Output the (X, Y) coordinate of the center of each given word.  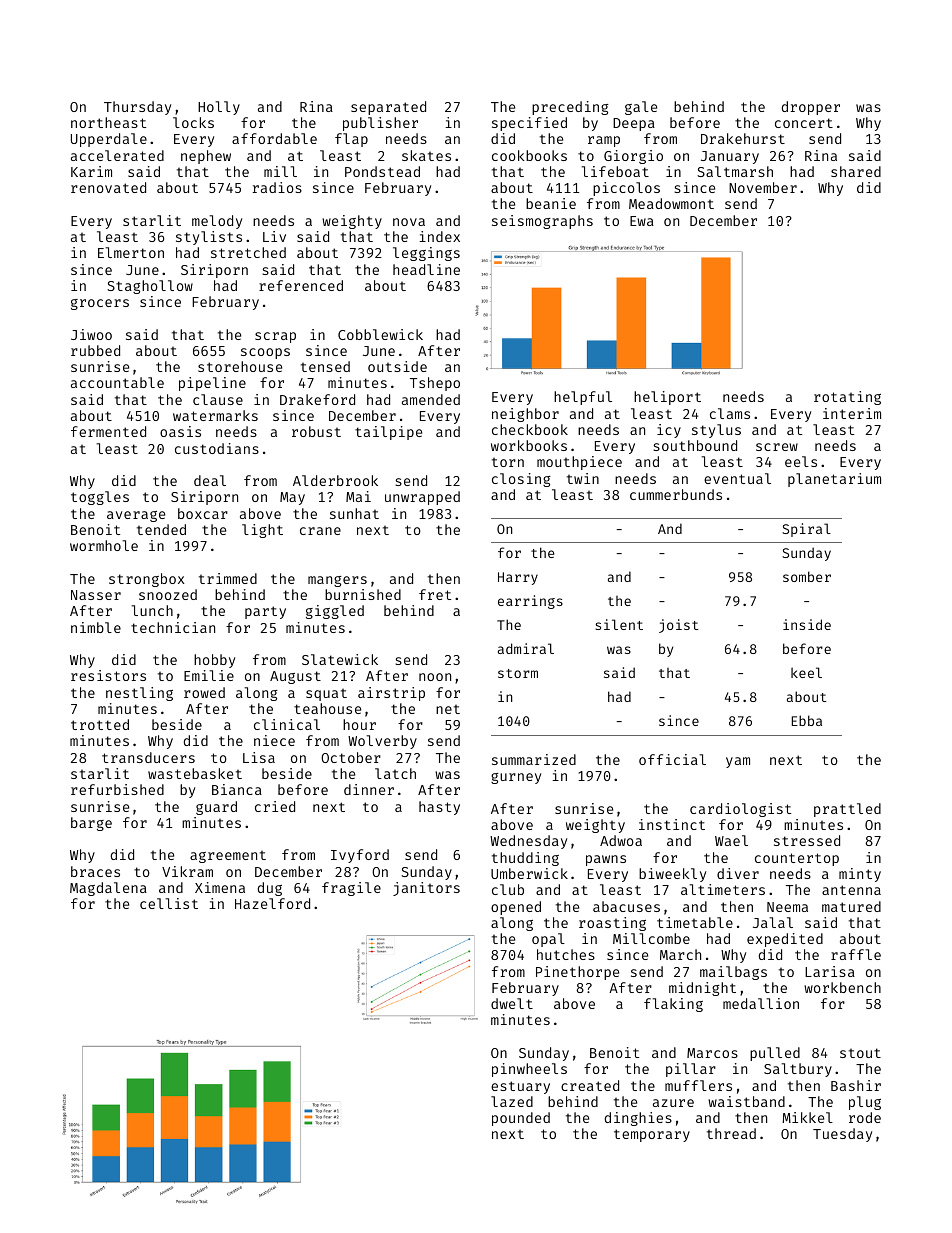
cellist (169, 903)
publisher (380, 124)
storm (518, 673)
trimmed (228, 578)
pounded (521, 1119)
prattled (847, 810)
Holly (219, 108)
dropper (811, 108)
